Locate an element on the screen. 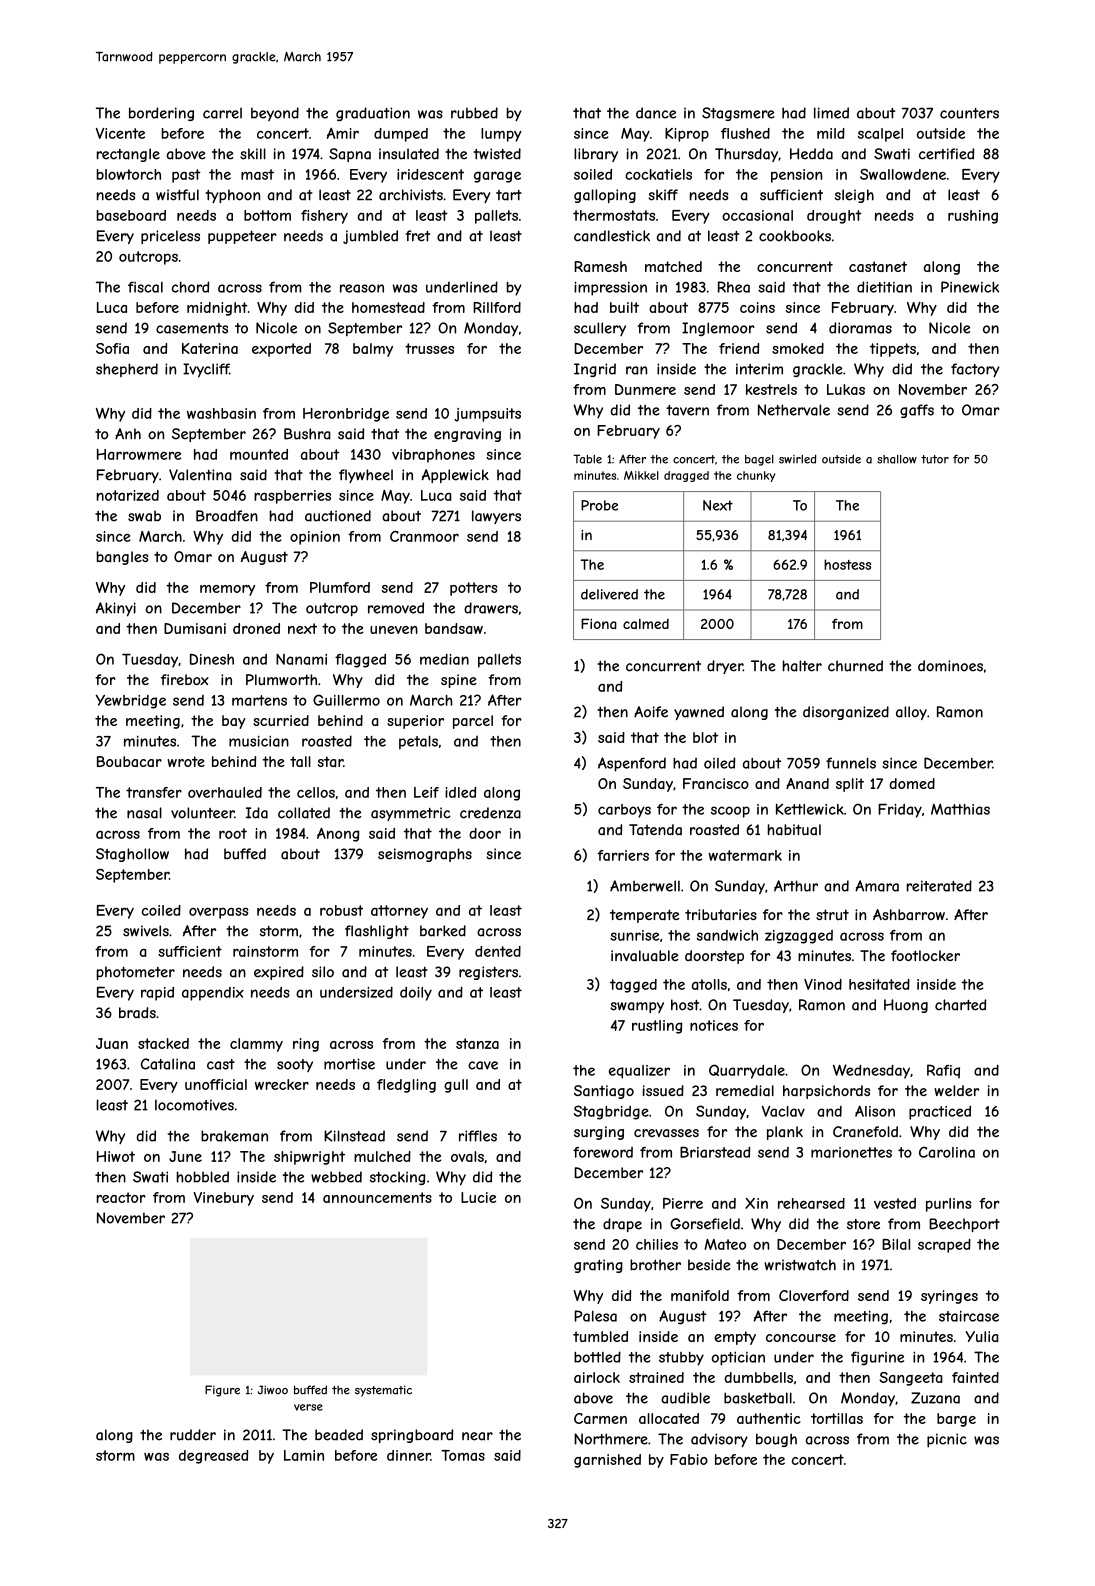 Image resolution: width=1095 pixels, height=1586 pixels. wrote is located at coordinates (186, 761).
